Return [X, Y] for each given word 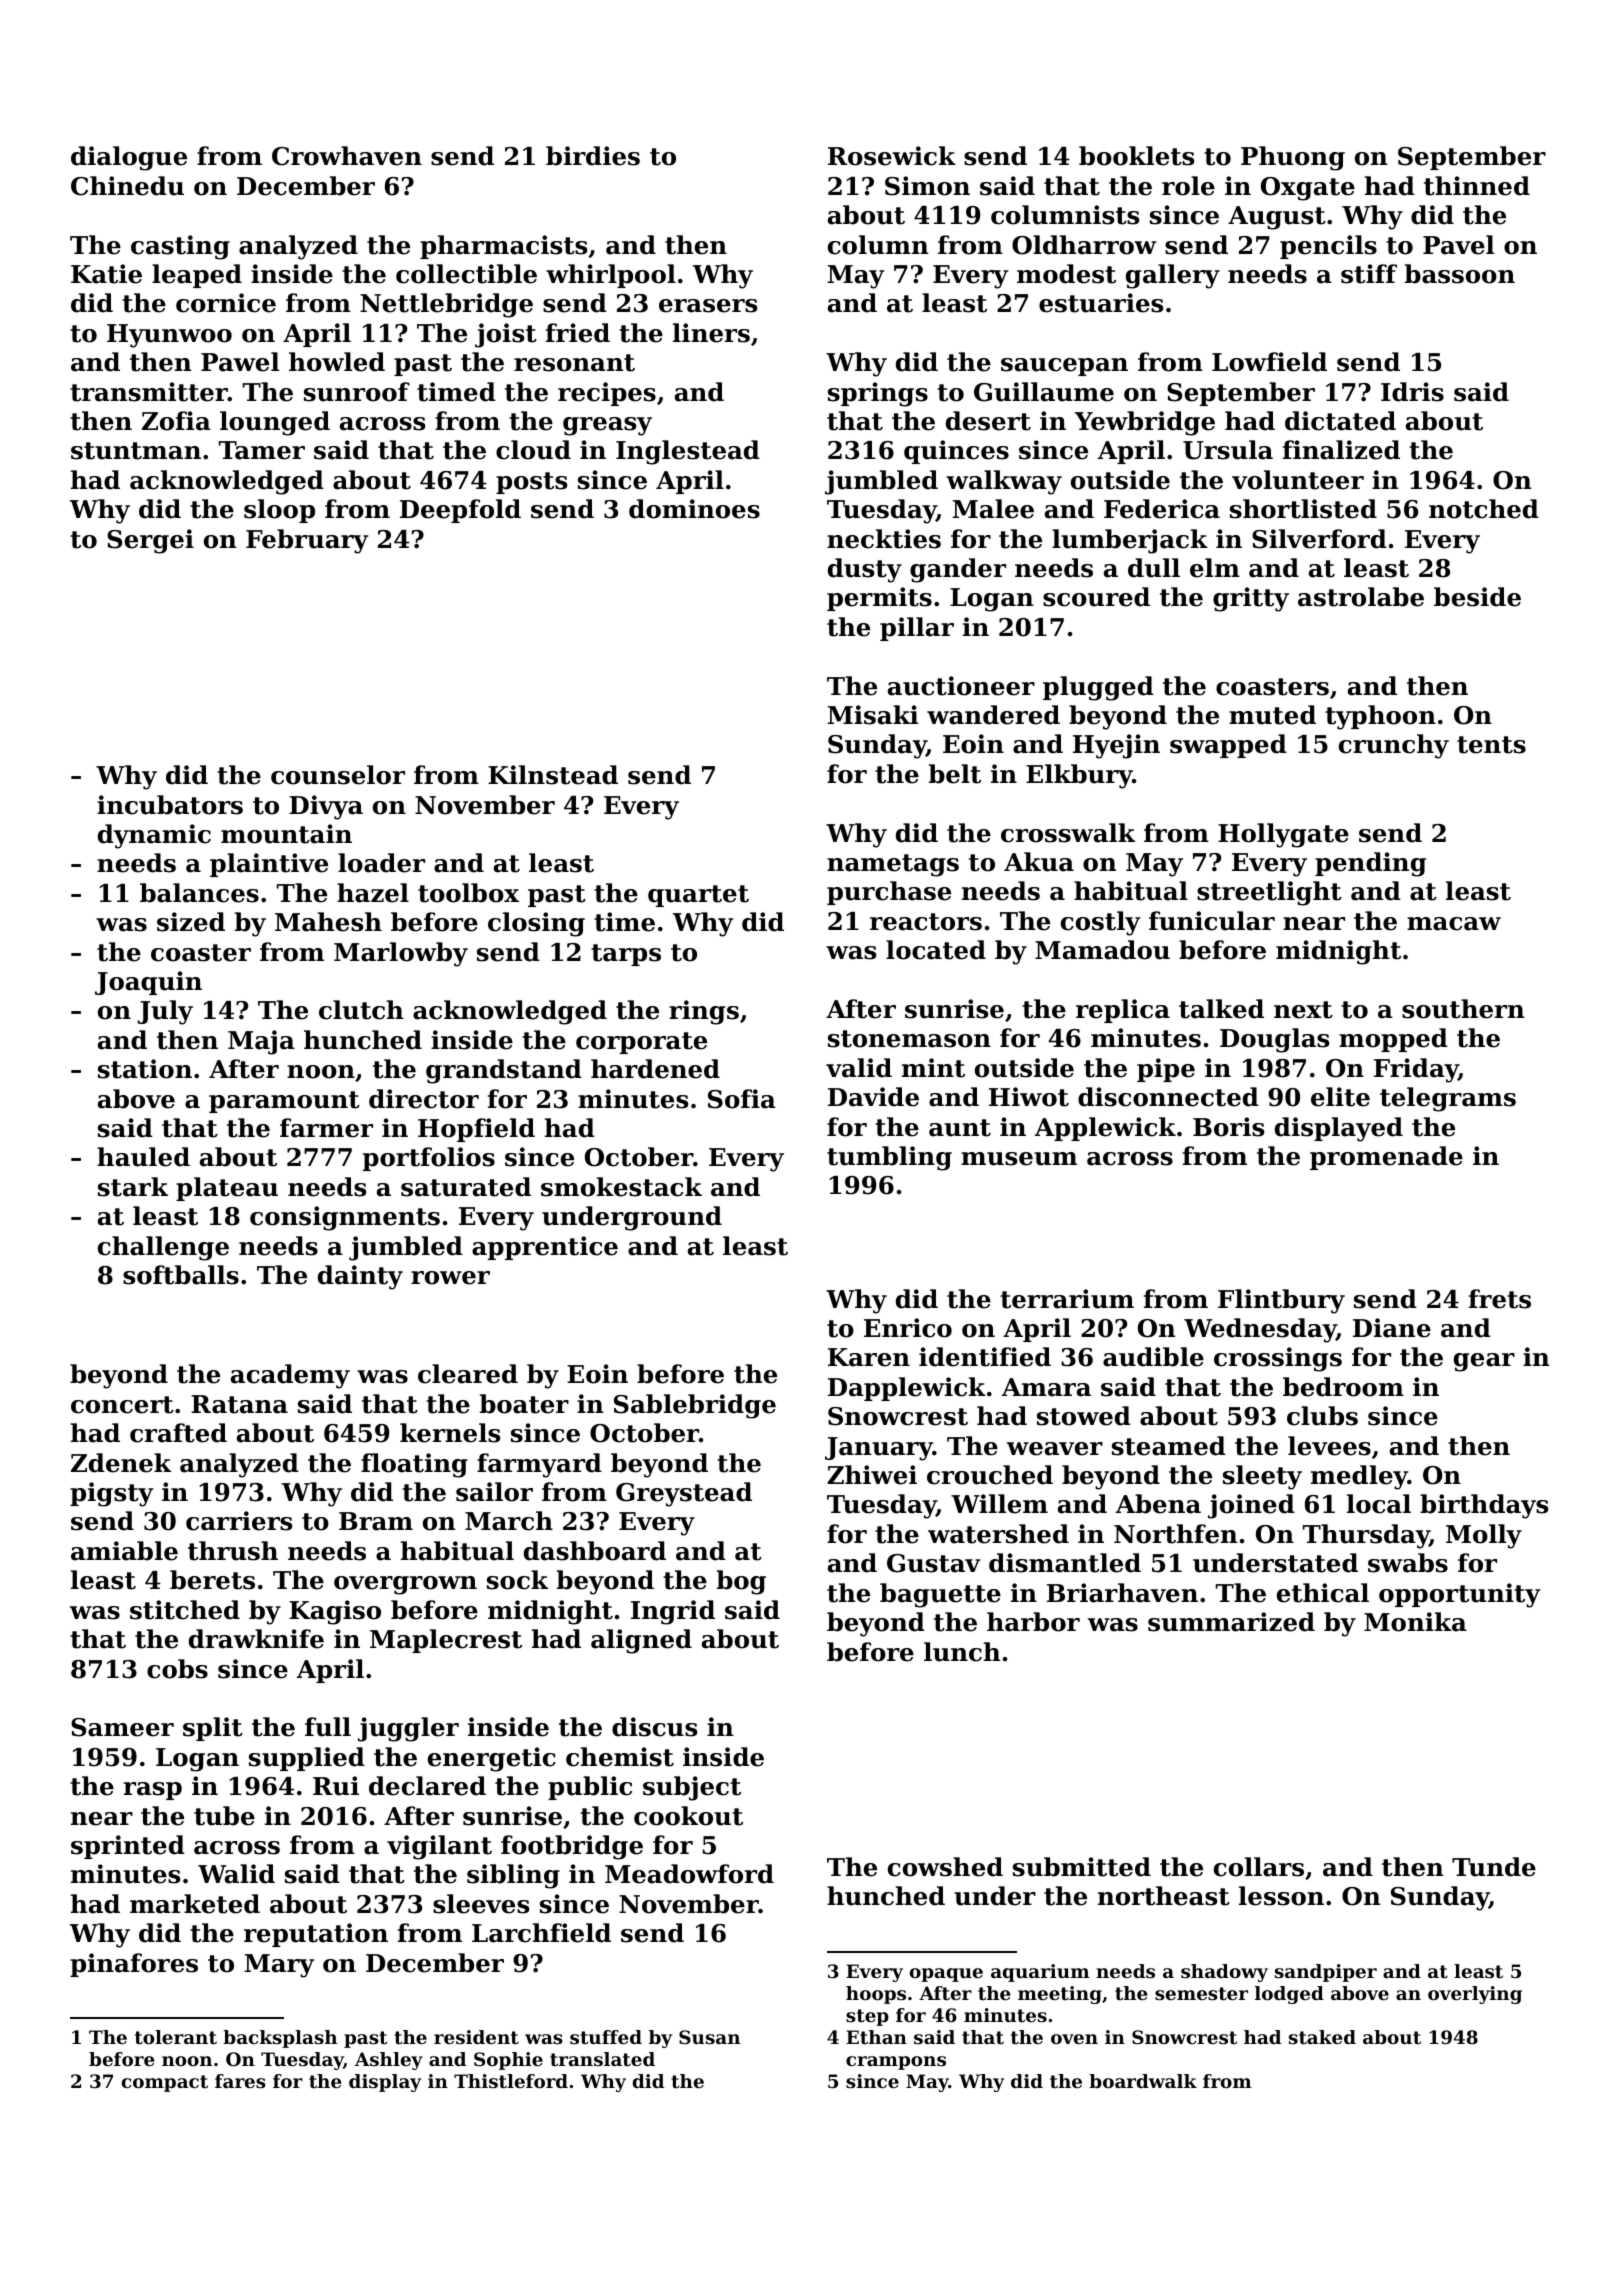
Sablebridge [695, 1406]
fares [240, 2081]
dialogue [129, 158]
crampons [896, 2063]
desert [988, 421]
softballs [181, 1275]
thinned [1477, 186]
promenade [1386, 1158]
